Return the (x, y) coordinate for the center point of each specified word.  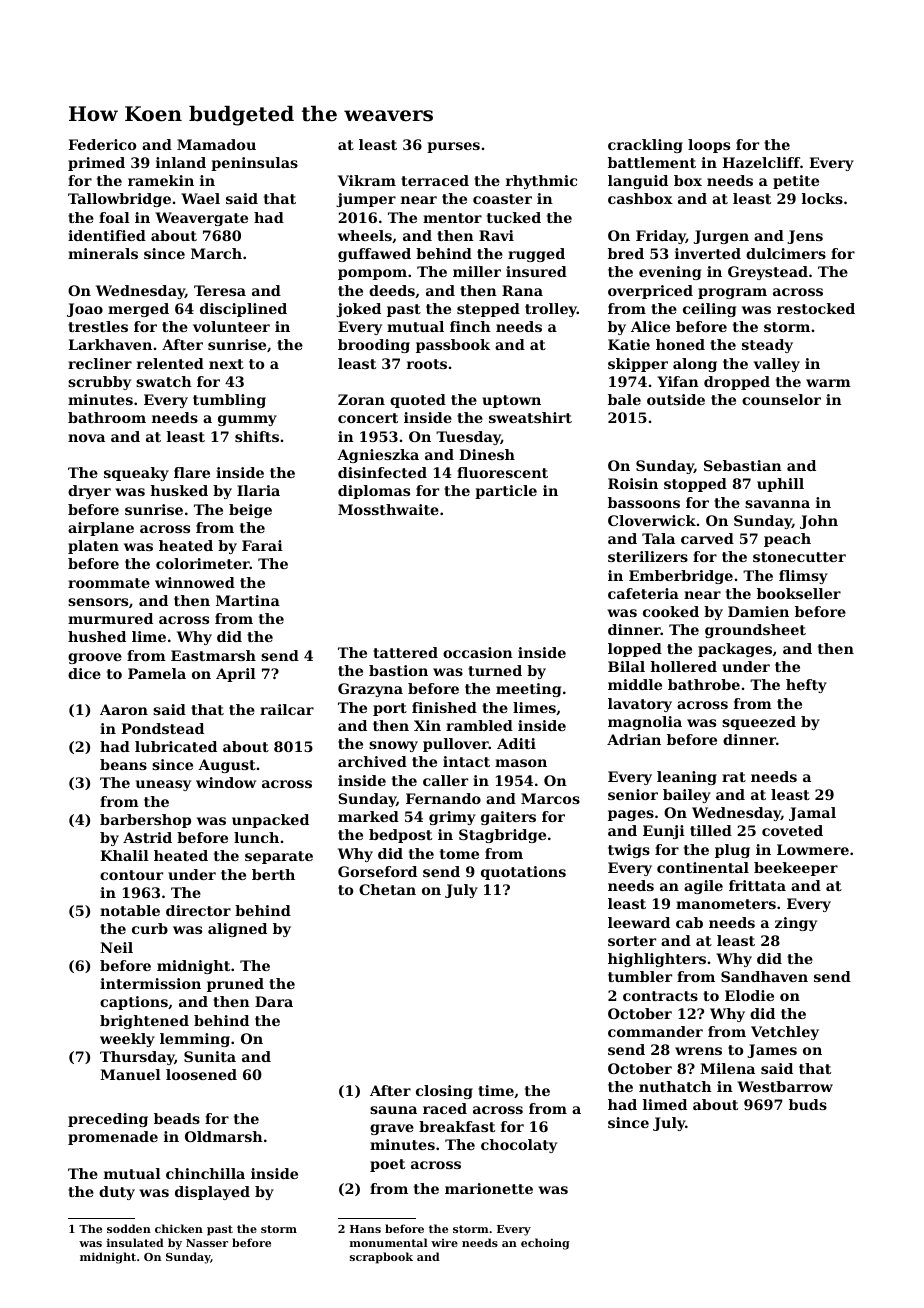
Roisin (633, 483)
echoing (545, 1244)
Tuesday (468, 438)
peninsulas (254, 164)
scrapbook (381, 1258)
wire (444, 1243)
